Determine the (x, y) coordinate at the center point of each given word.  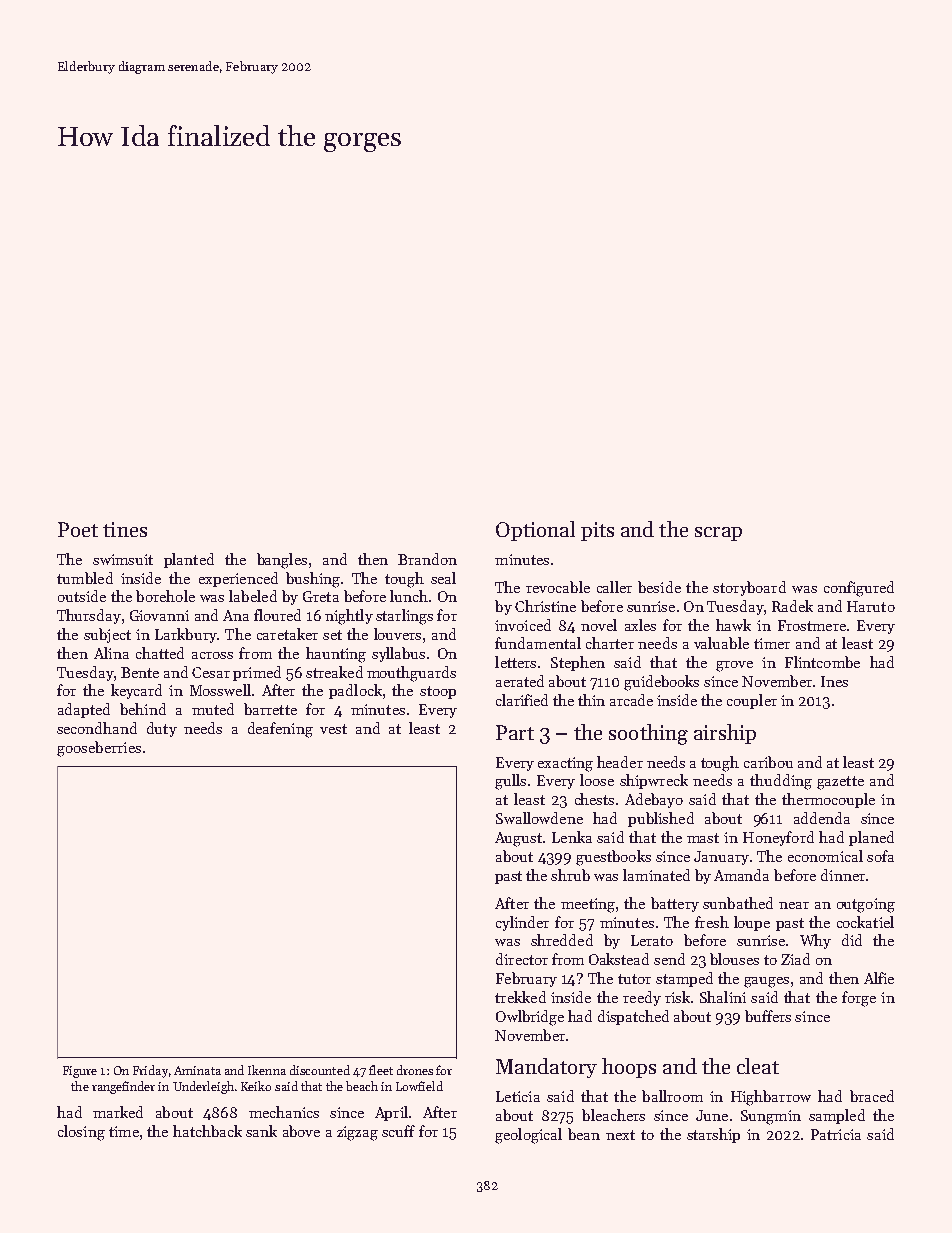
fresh (712, 922)
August (518, 839)
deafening (280, 730)
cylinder (522, 923)
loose (597, 780)
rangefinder (123, 1087)
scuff (398, 1131)
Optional (535, 531)
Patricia (836, 1134)
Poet (78, 529)
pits (597, 531)
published (661, 819)
